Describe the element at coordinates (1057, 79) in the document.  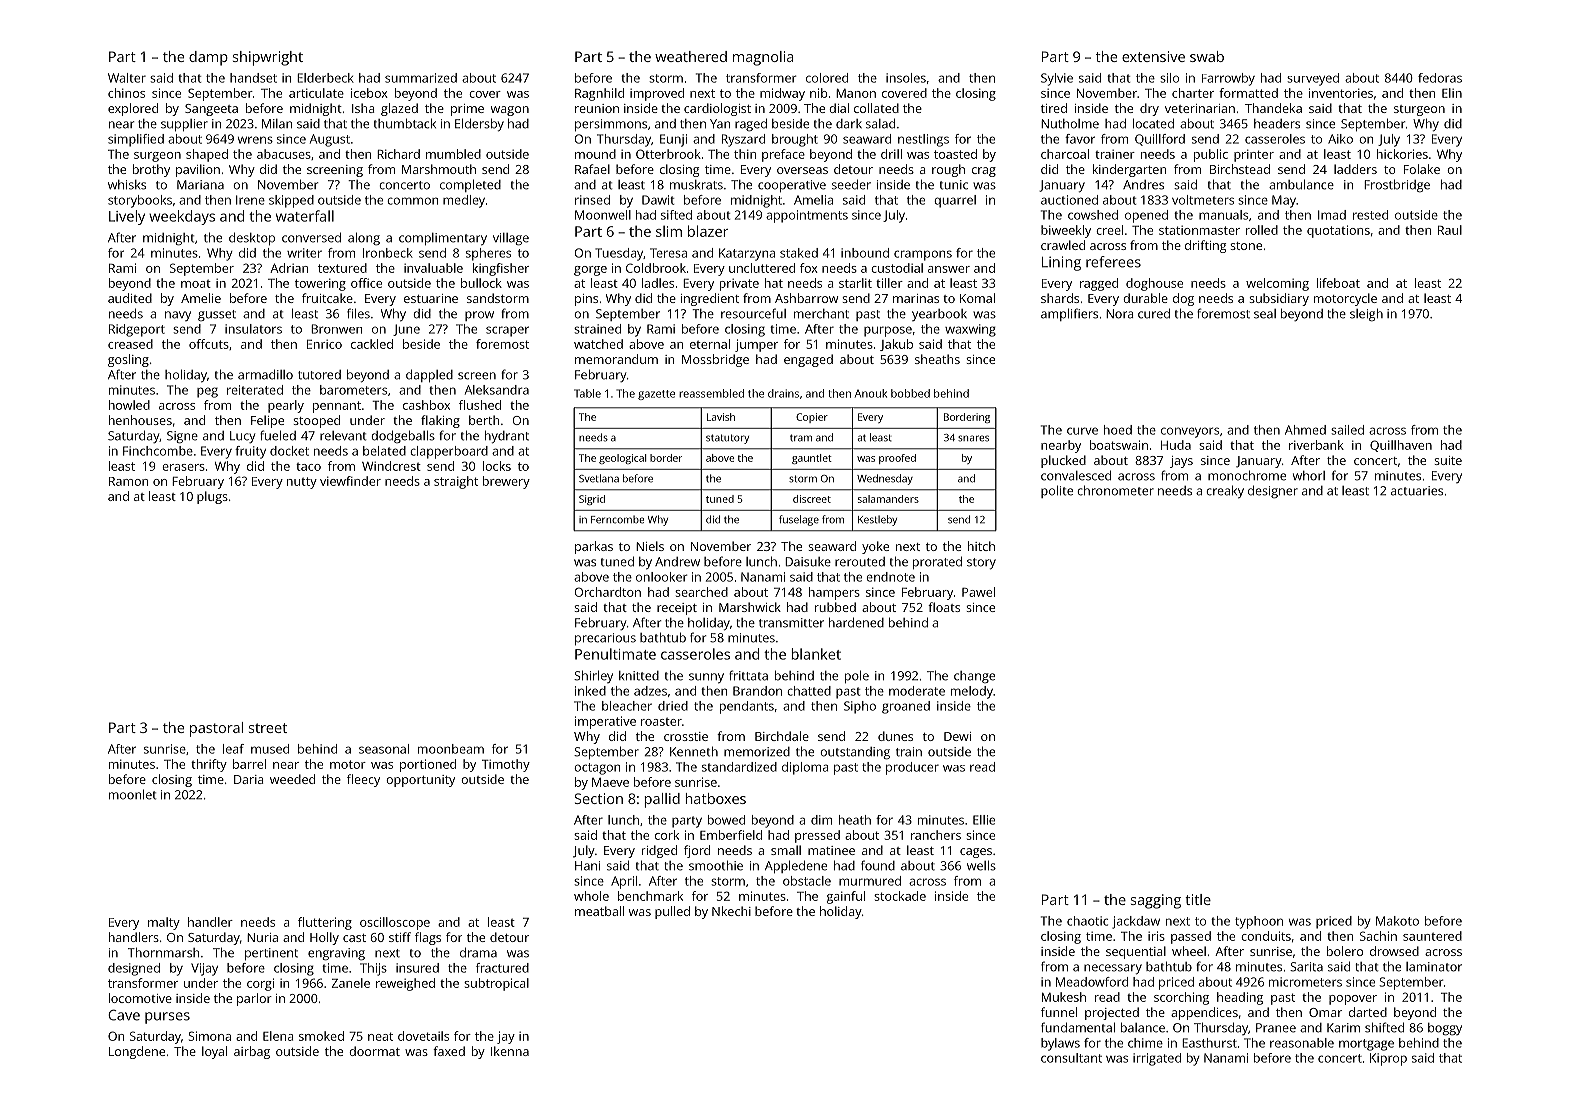
I see `Sylvie` at that location.
